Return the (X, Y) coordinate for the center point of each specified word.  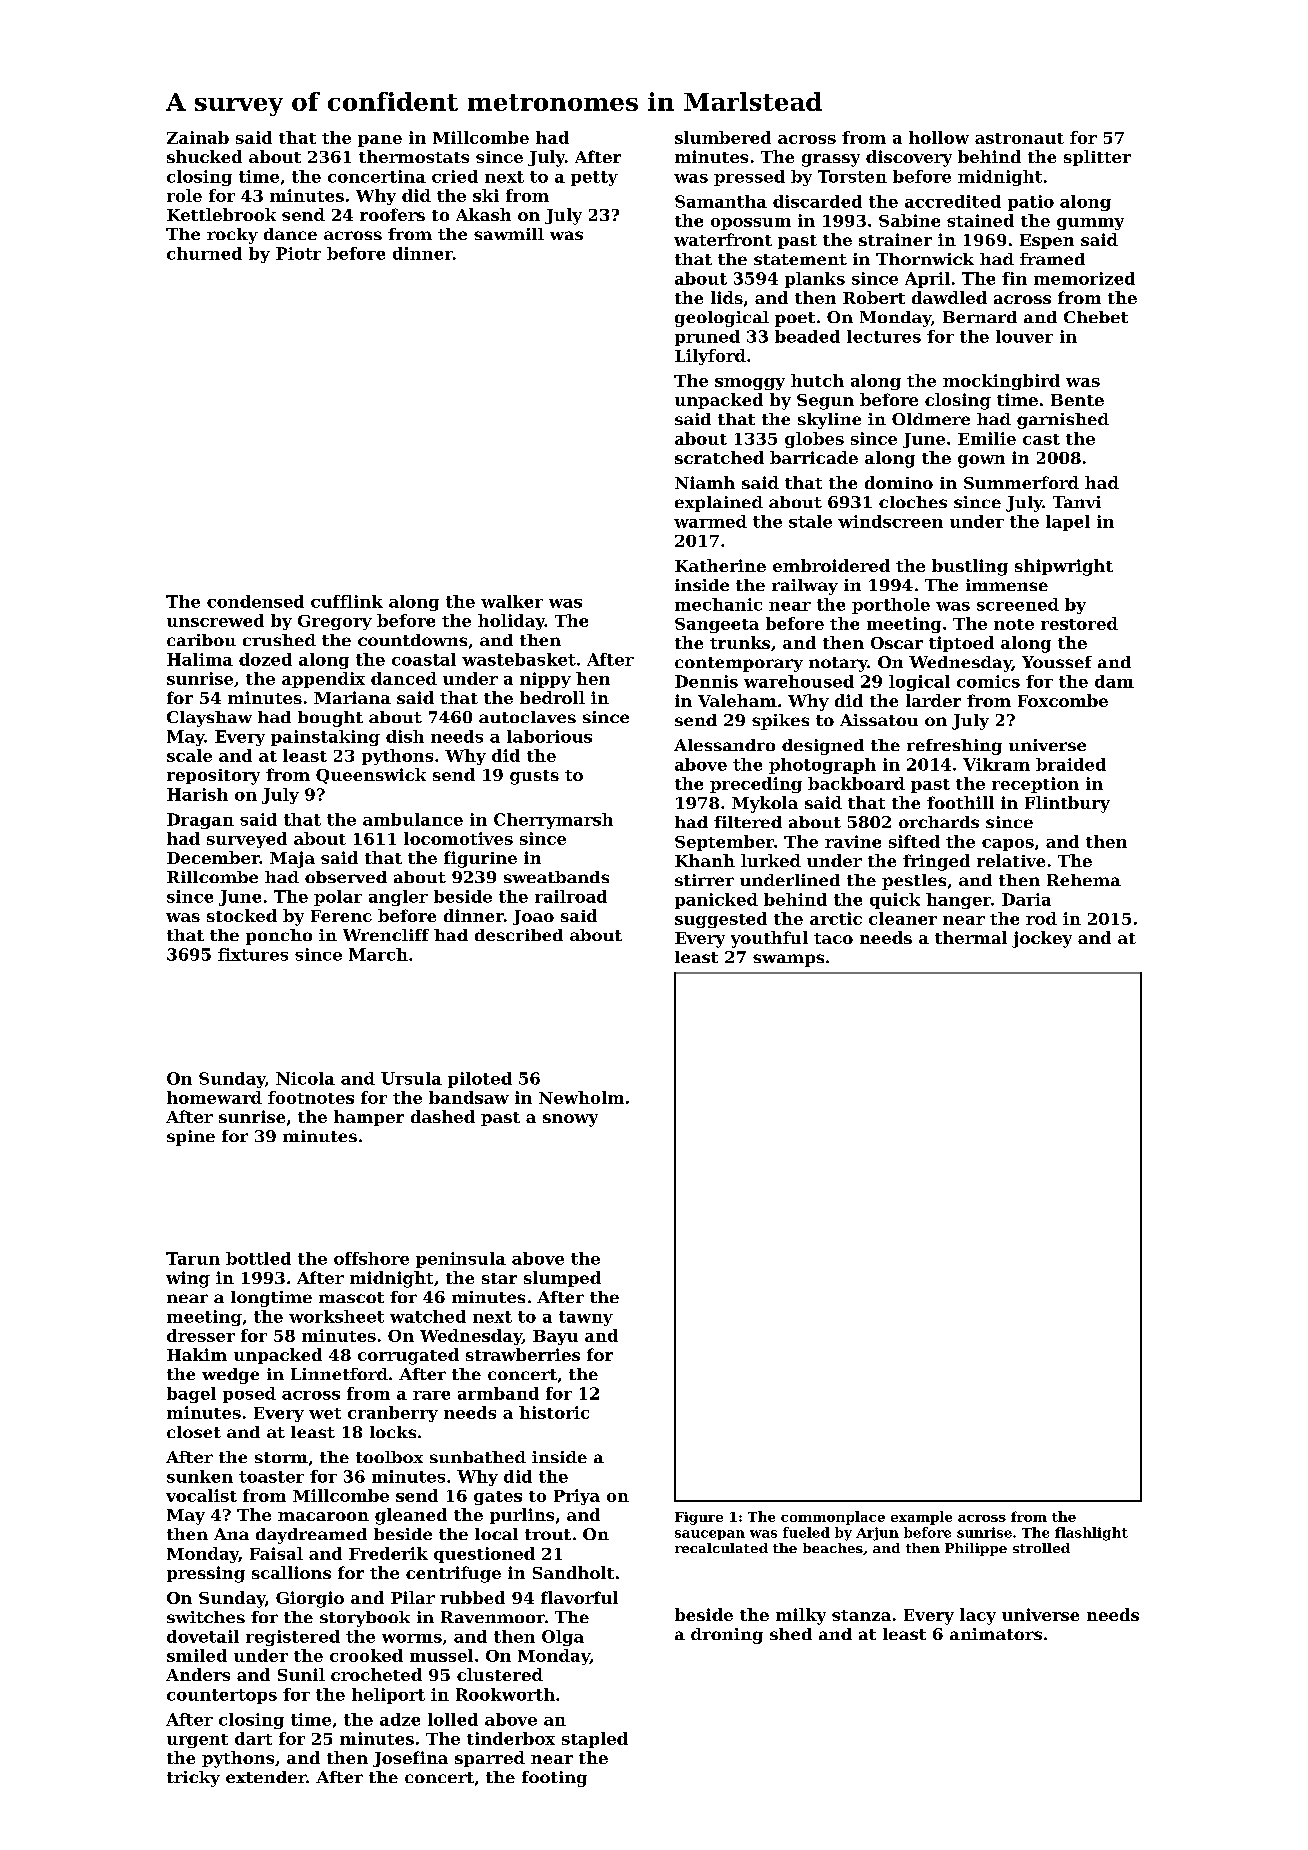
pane (380, 141)
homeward (214, 1097)
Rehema (1084, 880)
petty (594, 178)
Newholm (581, 1097)
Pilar (413, 1597)
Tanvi (1077, 502)
